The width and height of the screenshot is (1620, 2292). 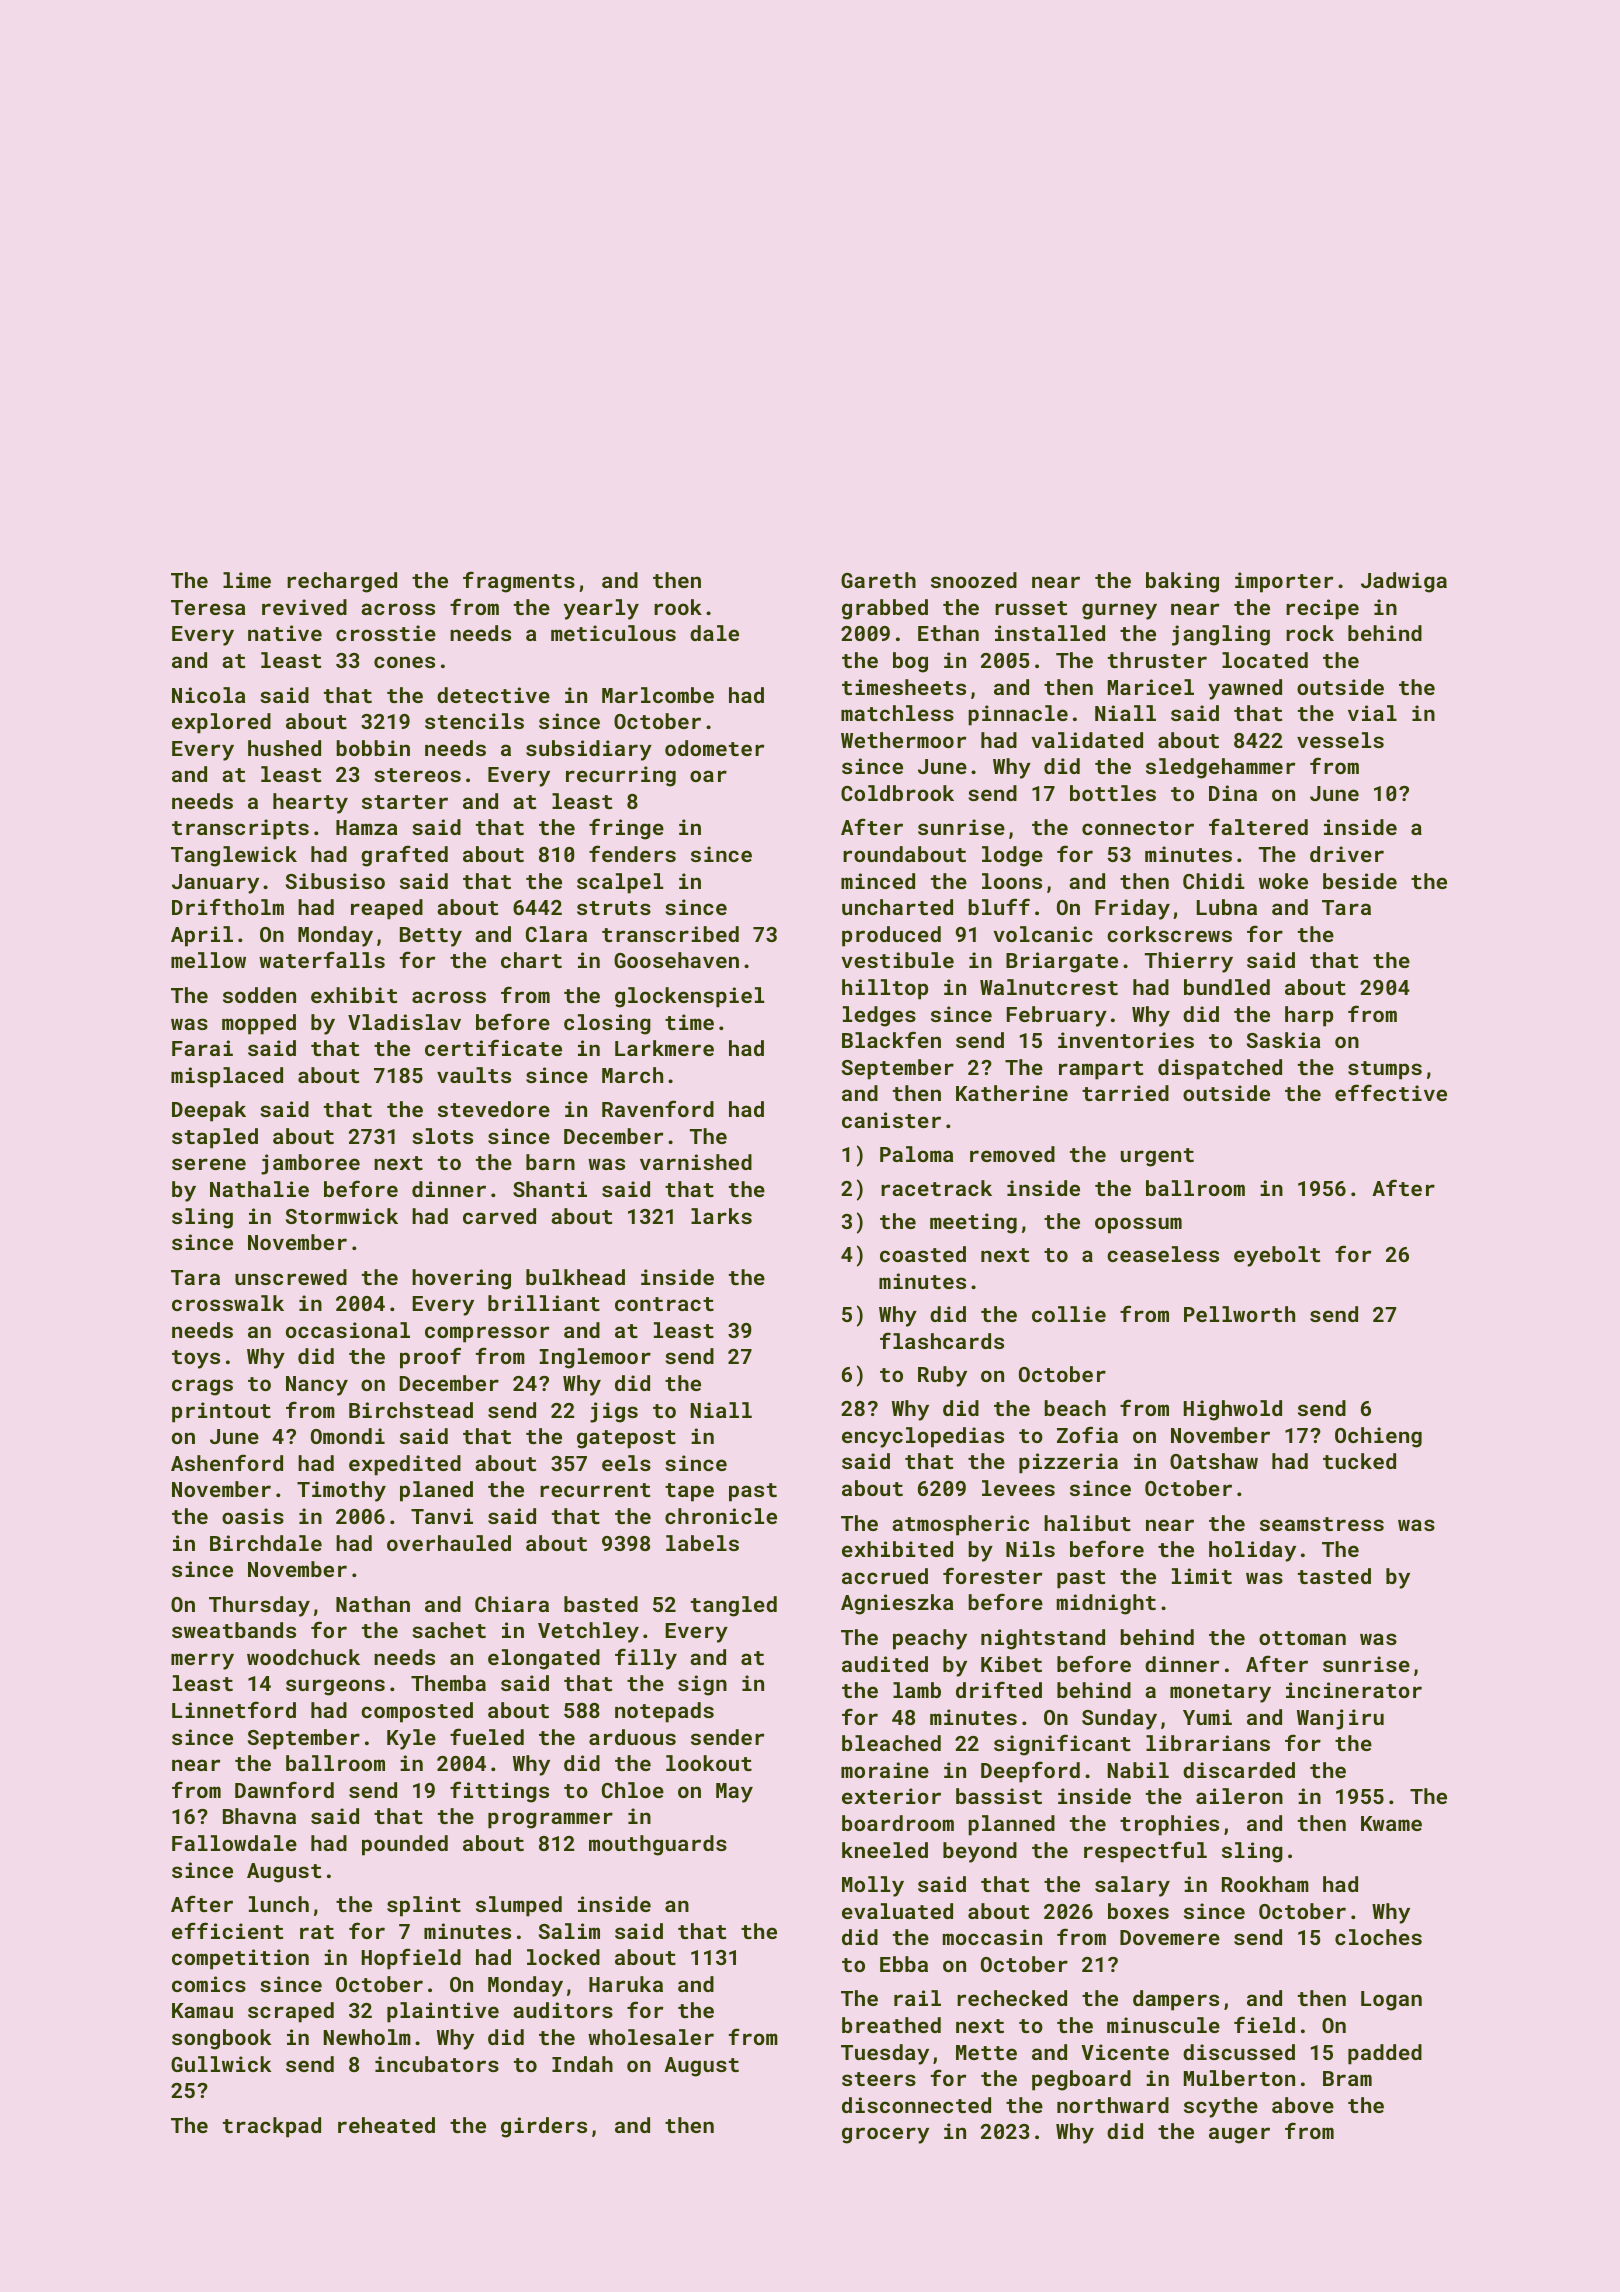 What do you see at coordinates (1322, 609) in the screenshot?
I see `recipe` at bounding box center [1322, 609].
